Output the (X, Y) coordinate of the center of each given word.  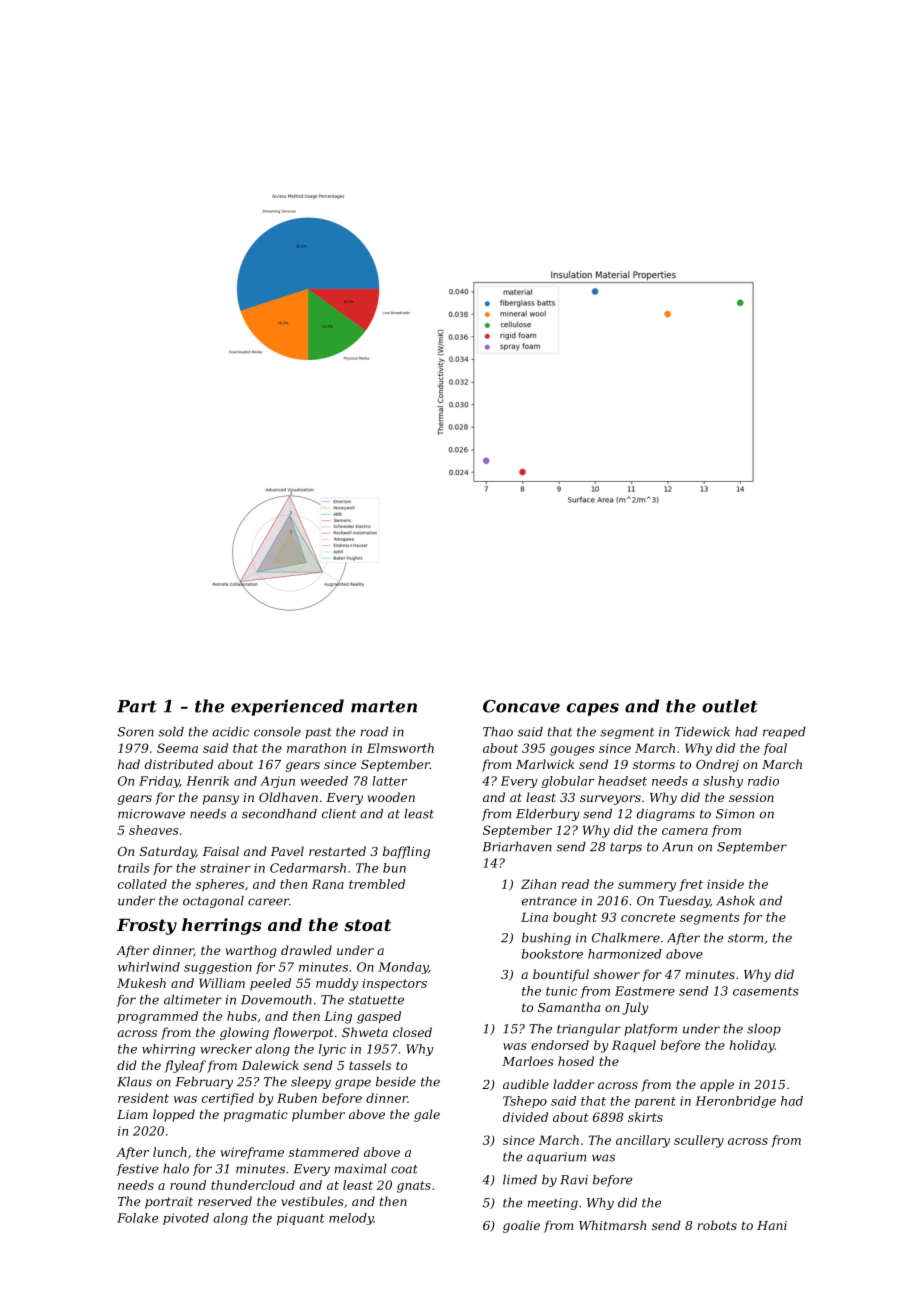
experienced (287, 707)
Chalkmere (626, 938)
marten (384, 707)
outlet (729, 706)
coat (404, 1169)
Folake (138, 1218)
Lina (534, 917)
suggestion (218, 968)
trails (134, 868)
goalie (521, 1226)
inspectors (395, 985)
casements (766, 991)
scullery (699, 1141)
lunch (170, 1152)
